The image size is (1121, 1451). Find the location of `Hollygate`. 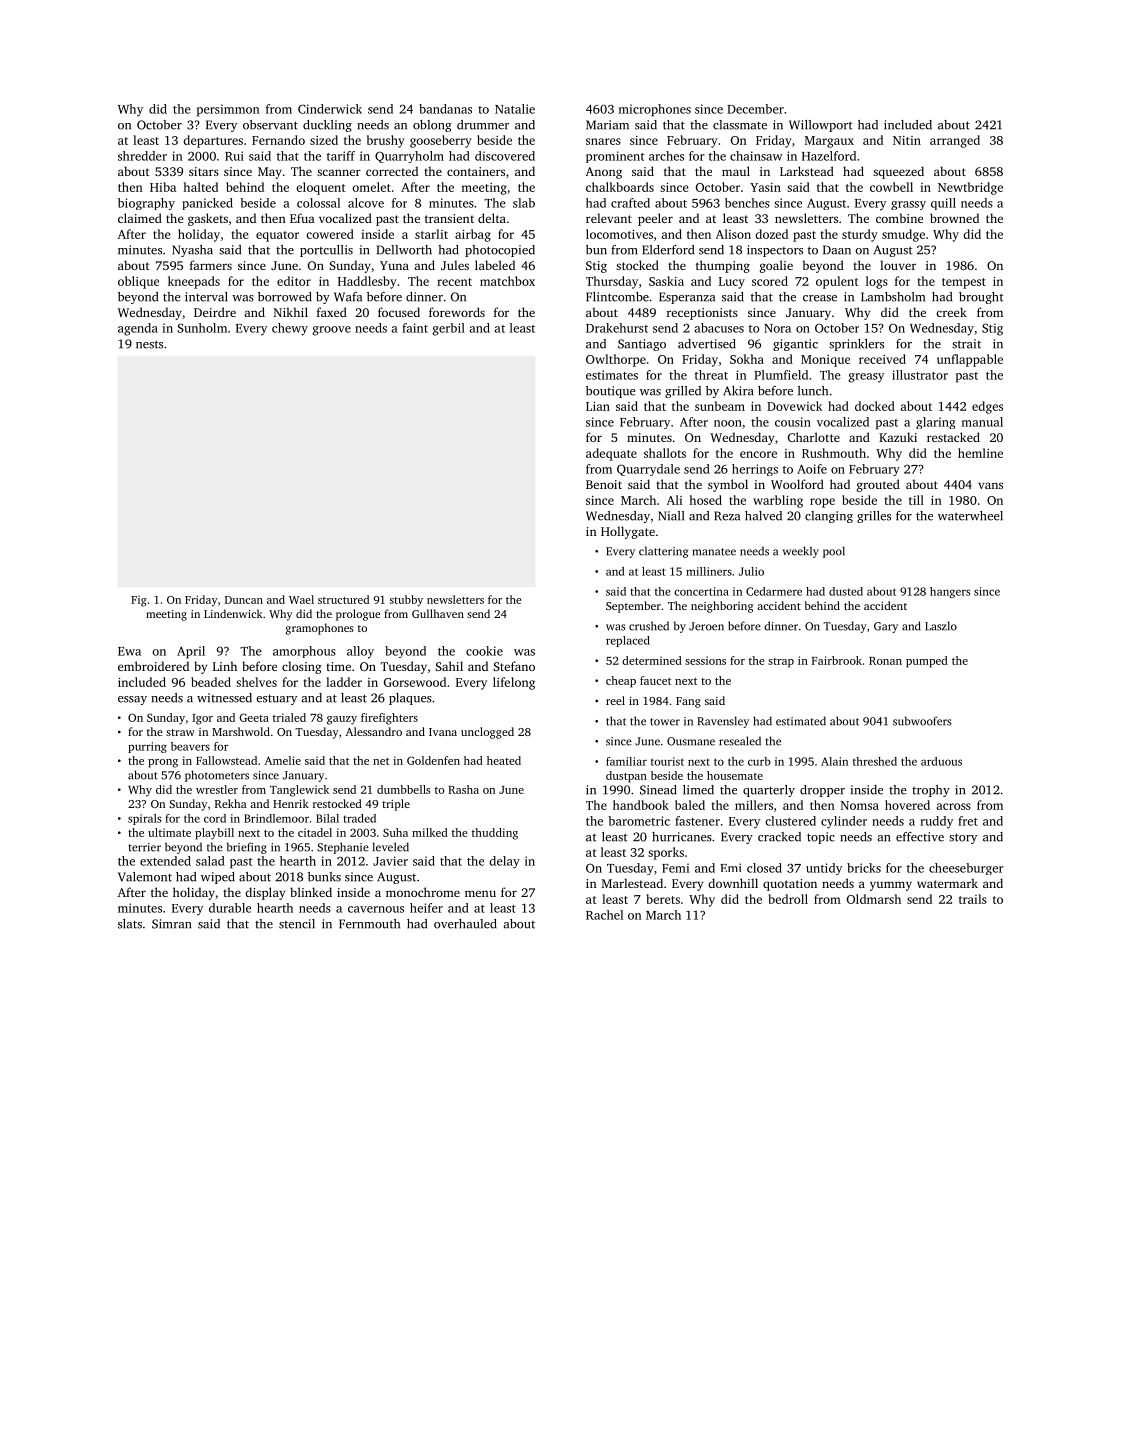

Hollygate is located at coordinates (628, 532).
